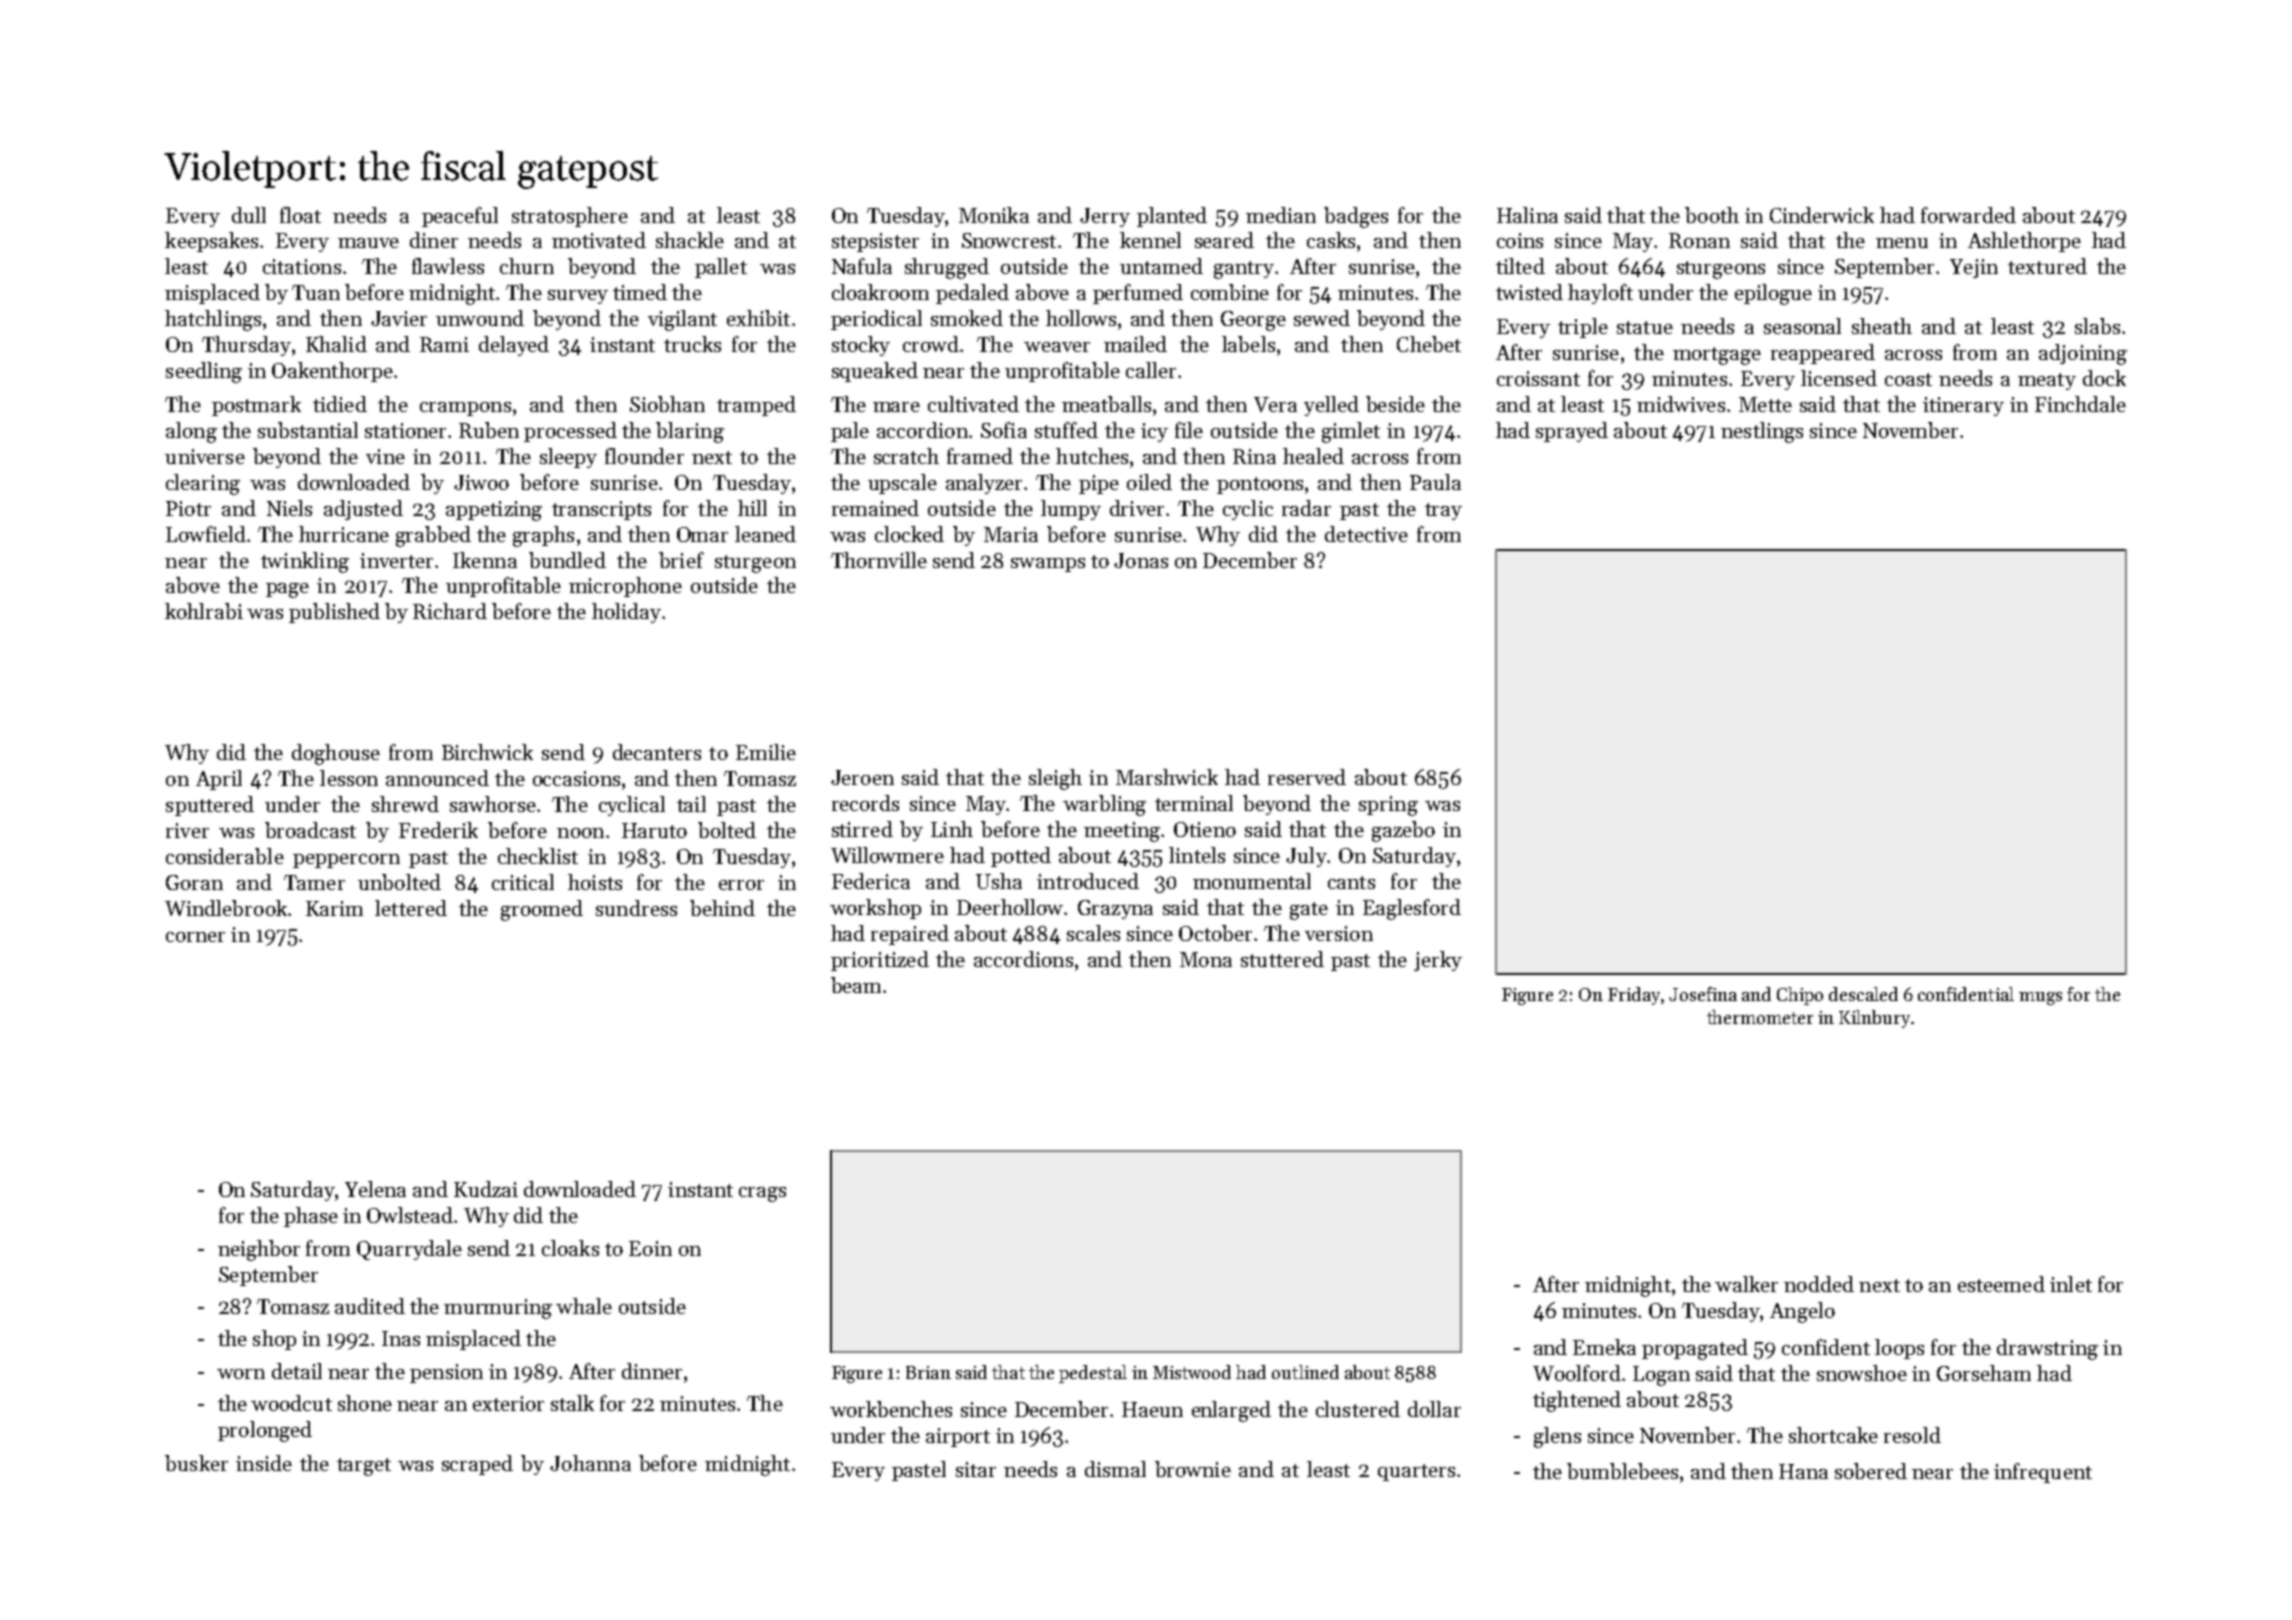  Describe the element at coordinates (762, 1194) in the screenshot. I see `crags` at that location.
